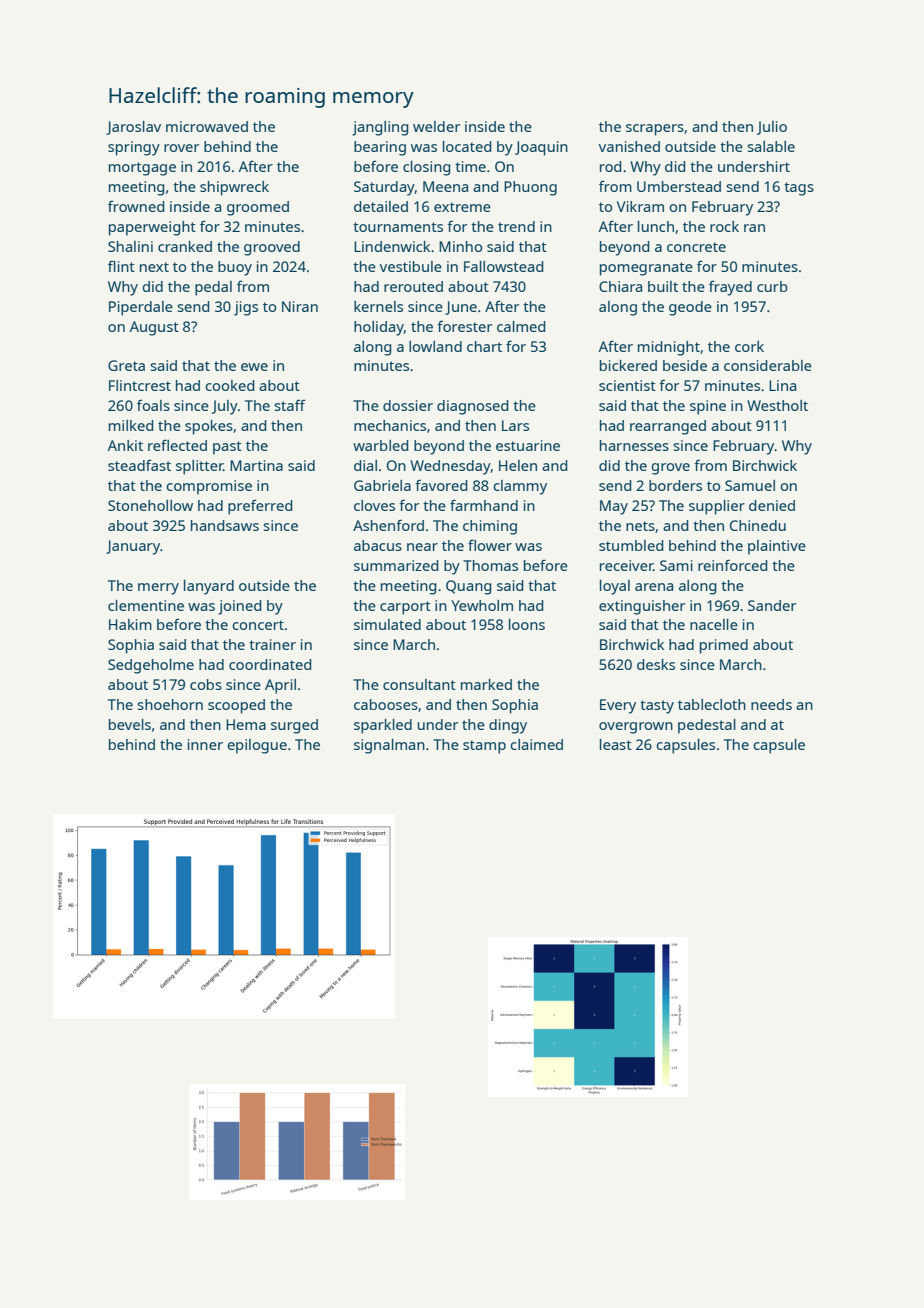  What do you see at coordinates (150, 505) in the screenshot?
I see `Stonehollow` at bounding box center [150, 505].
